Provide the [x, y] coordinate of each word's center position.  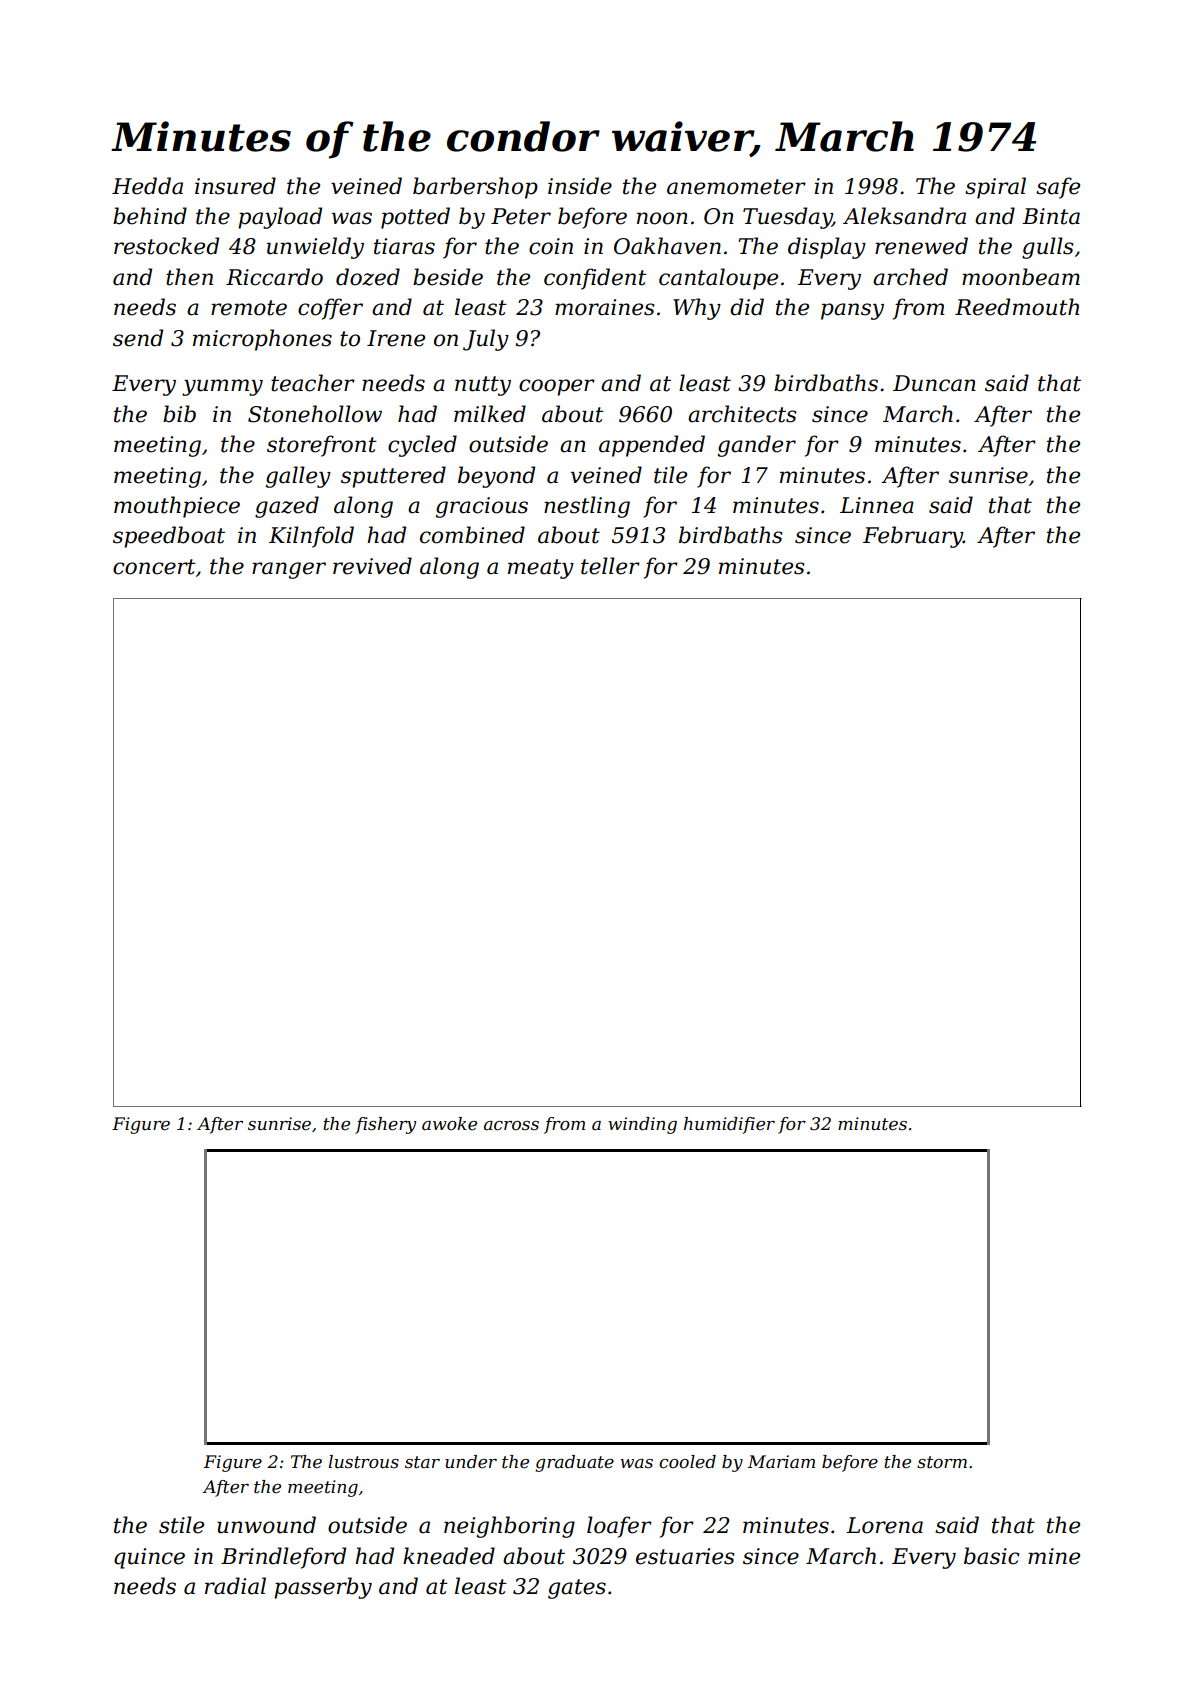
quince [149, 1558]
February [913, 537]
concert [154, 567]
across [511, 1126]
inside [580, 186]
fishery [385, 1125]
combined [472, 535]
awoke [449, 1123]
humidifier [729, 1125]
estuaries [685, 1556]
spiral [995, 188]
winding [642, 1125]
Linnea [877, 505]
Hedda [147, 186]
